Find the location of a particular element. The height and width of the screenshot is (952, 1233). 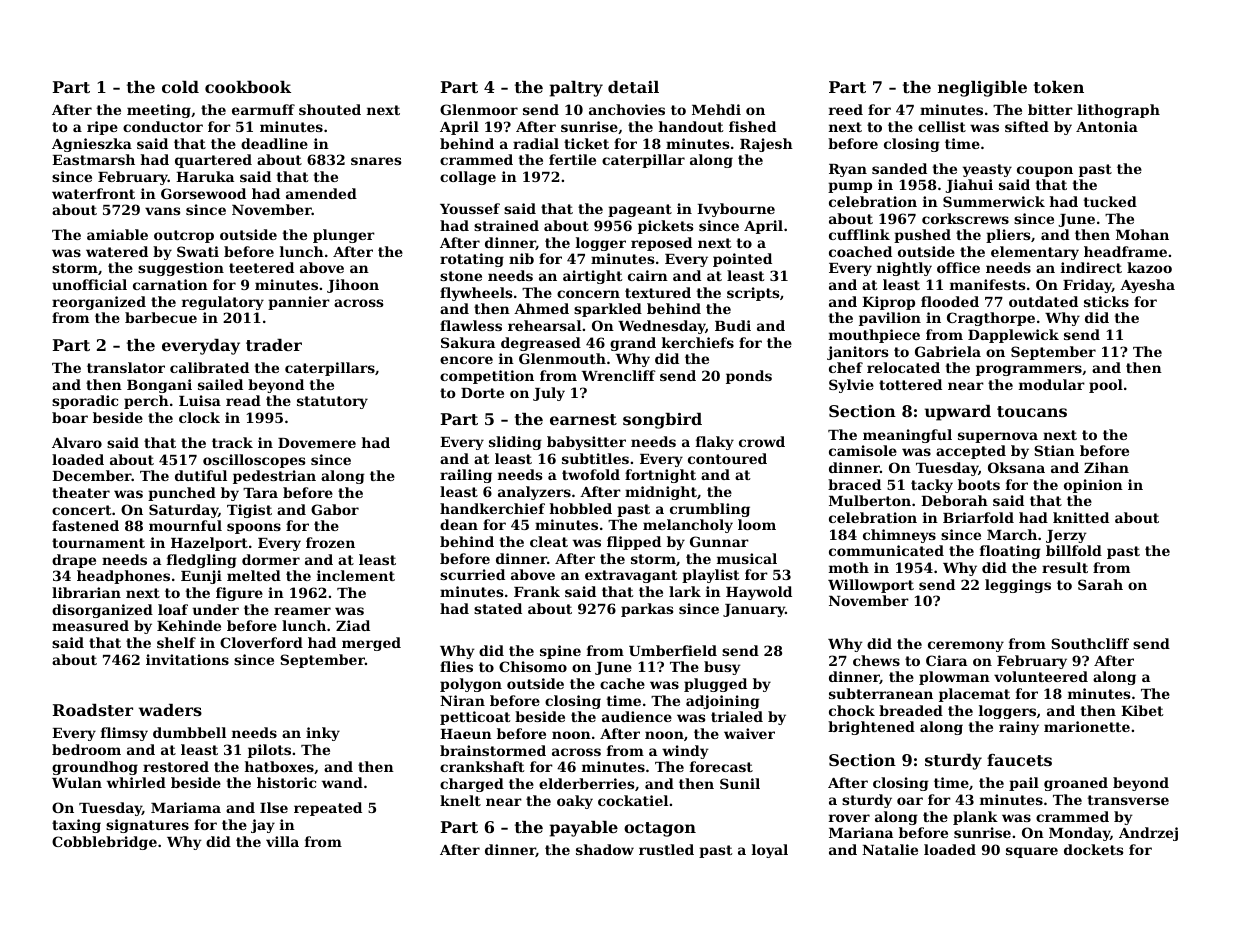

Mariana is located at coordinates (861, 832).
